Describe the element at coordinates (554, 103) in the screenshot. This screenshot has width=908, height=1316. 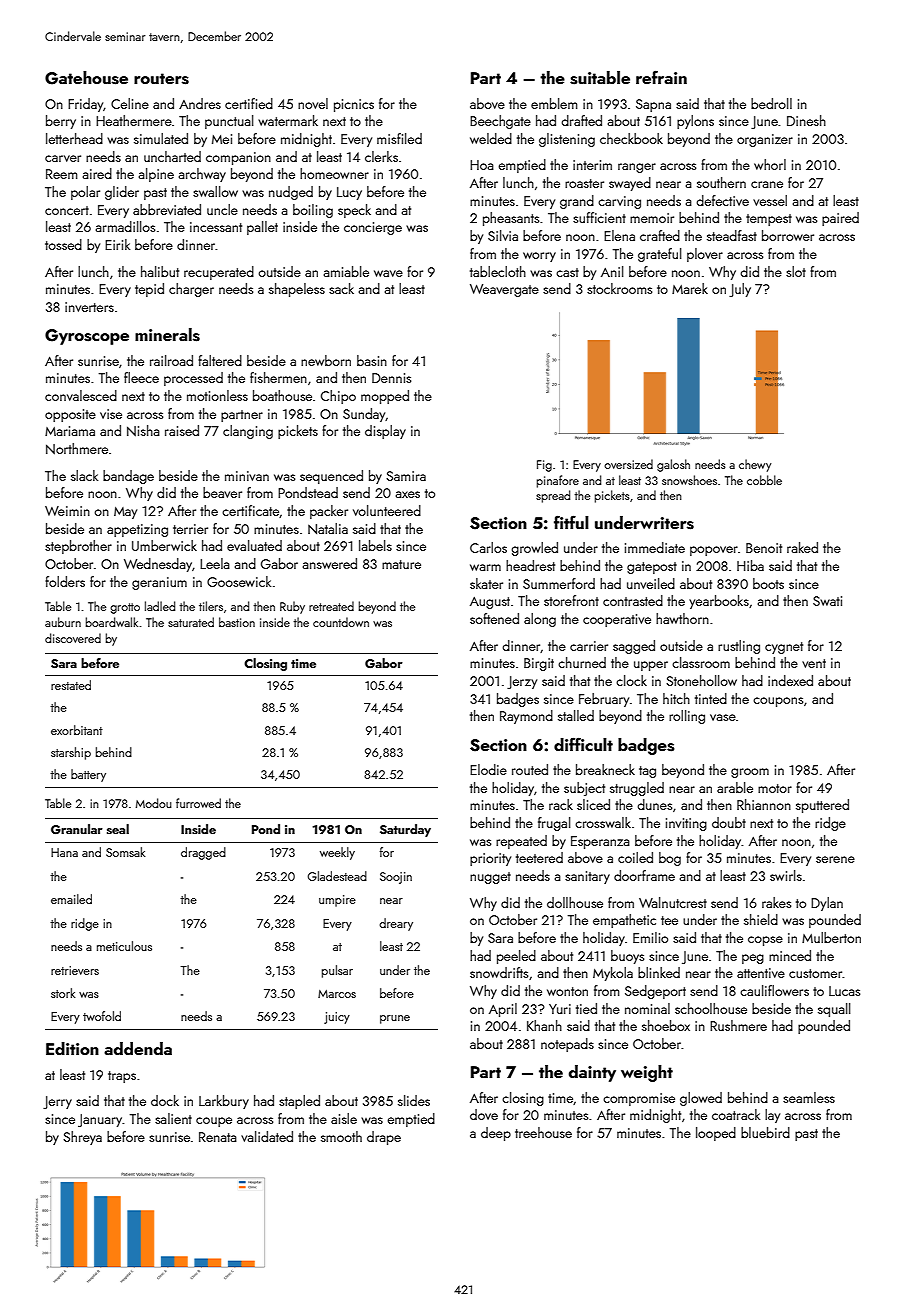
I see `emblem` at that location.
